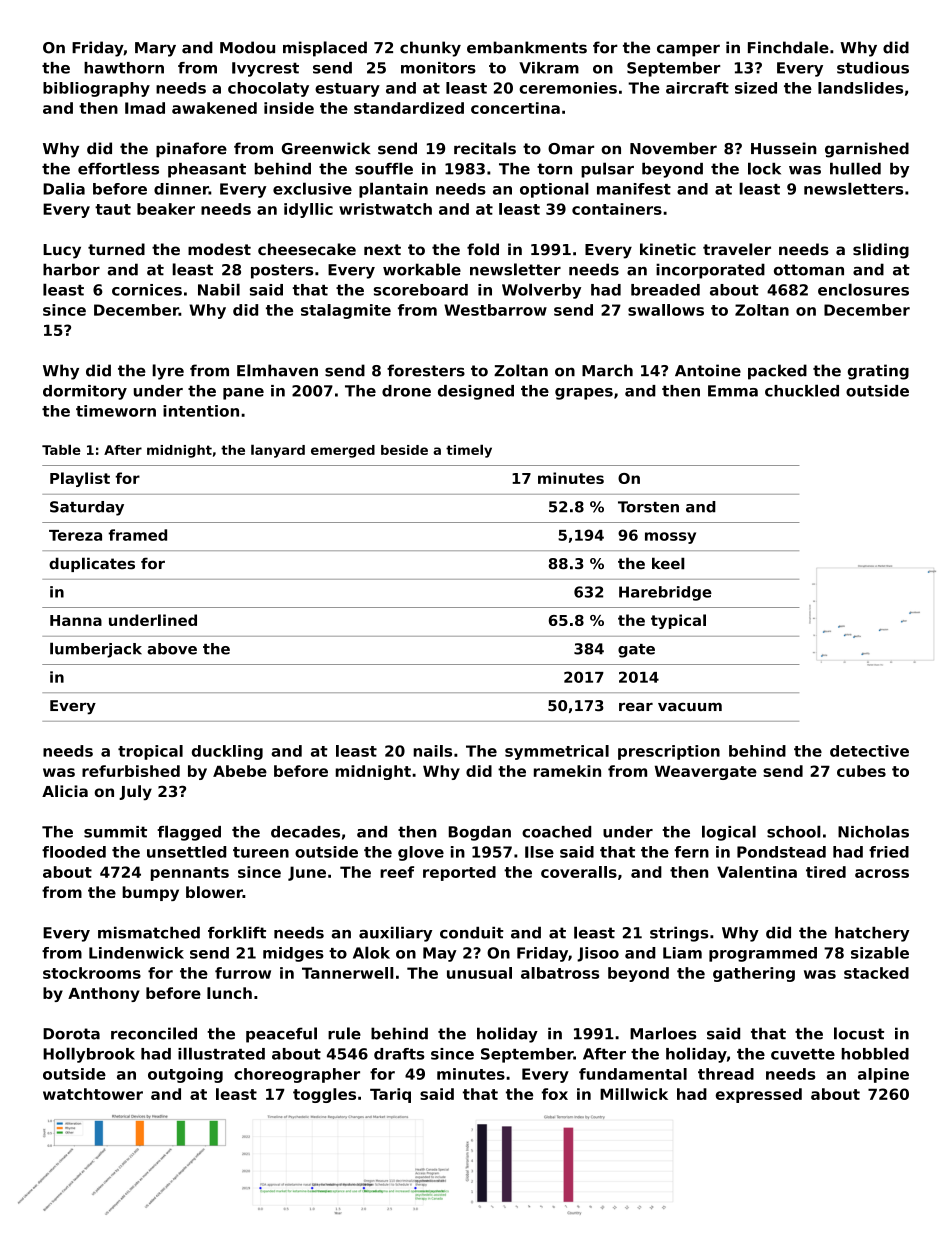 The height and width of the screenshot is (1233, 952). What do you see at coordinates (869, 751) in the screenshot?
I see `detective` at bounding box center [869, 751].
